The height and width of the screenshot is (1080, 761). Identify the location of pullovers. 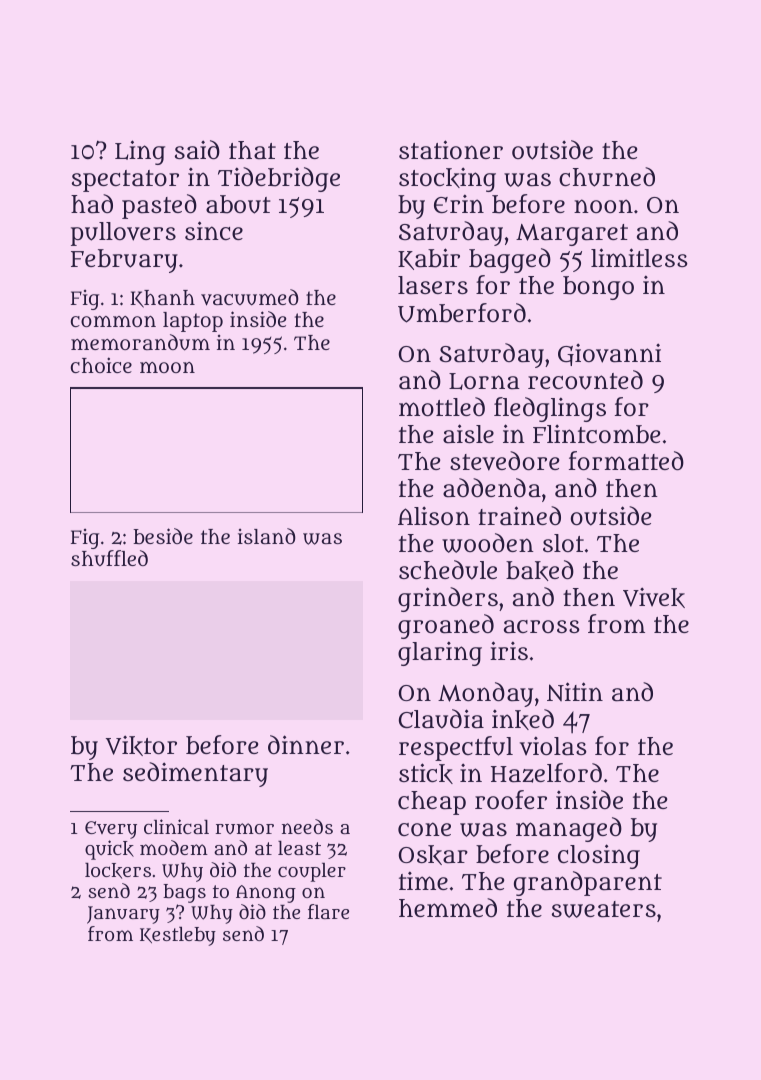
(123, 234).
